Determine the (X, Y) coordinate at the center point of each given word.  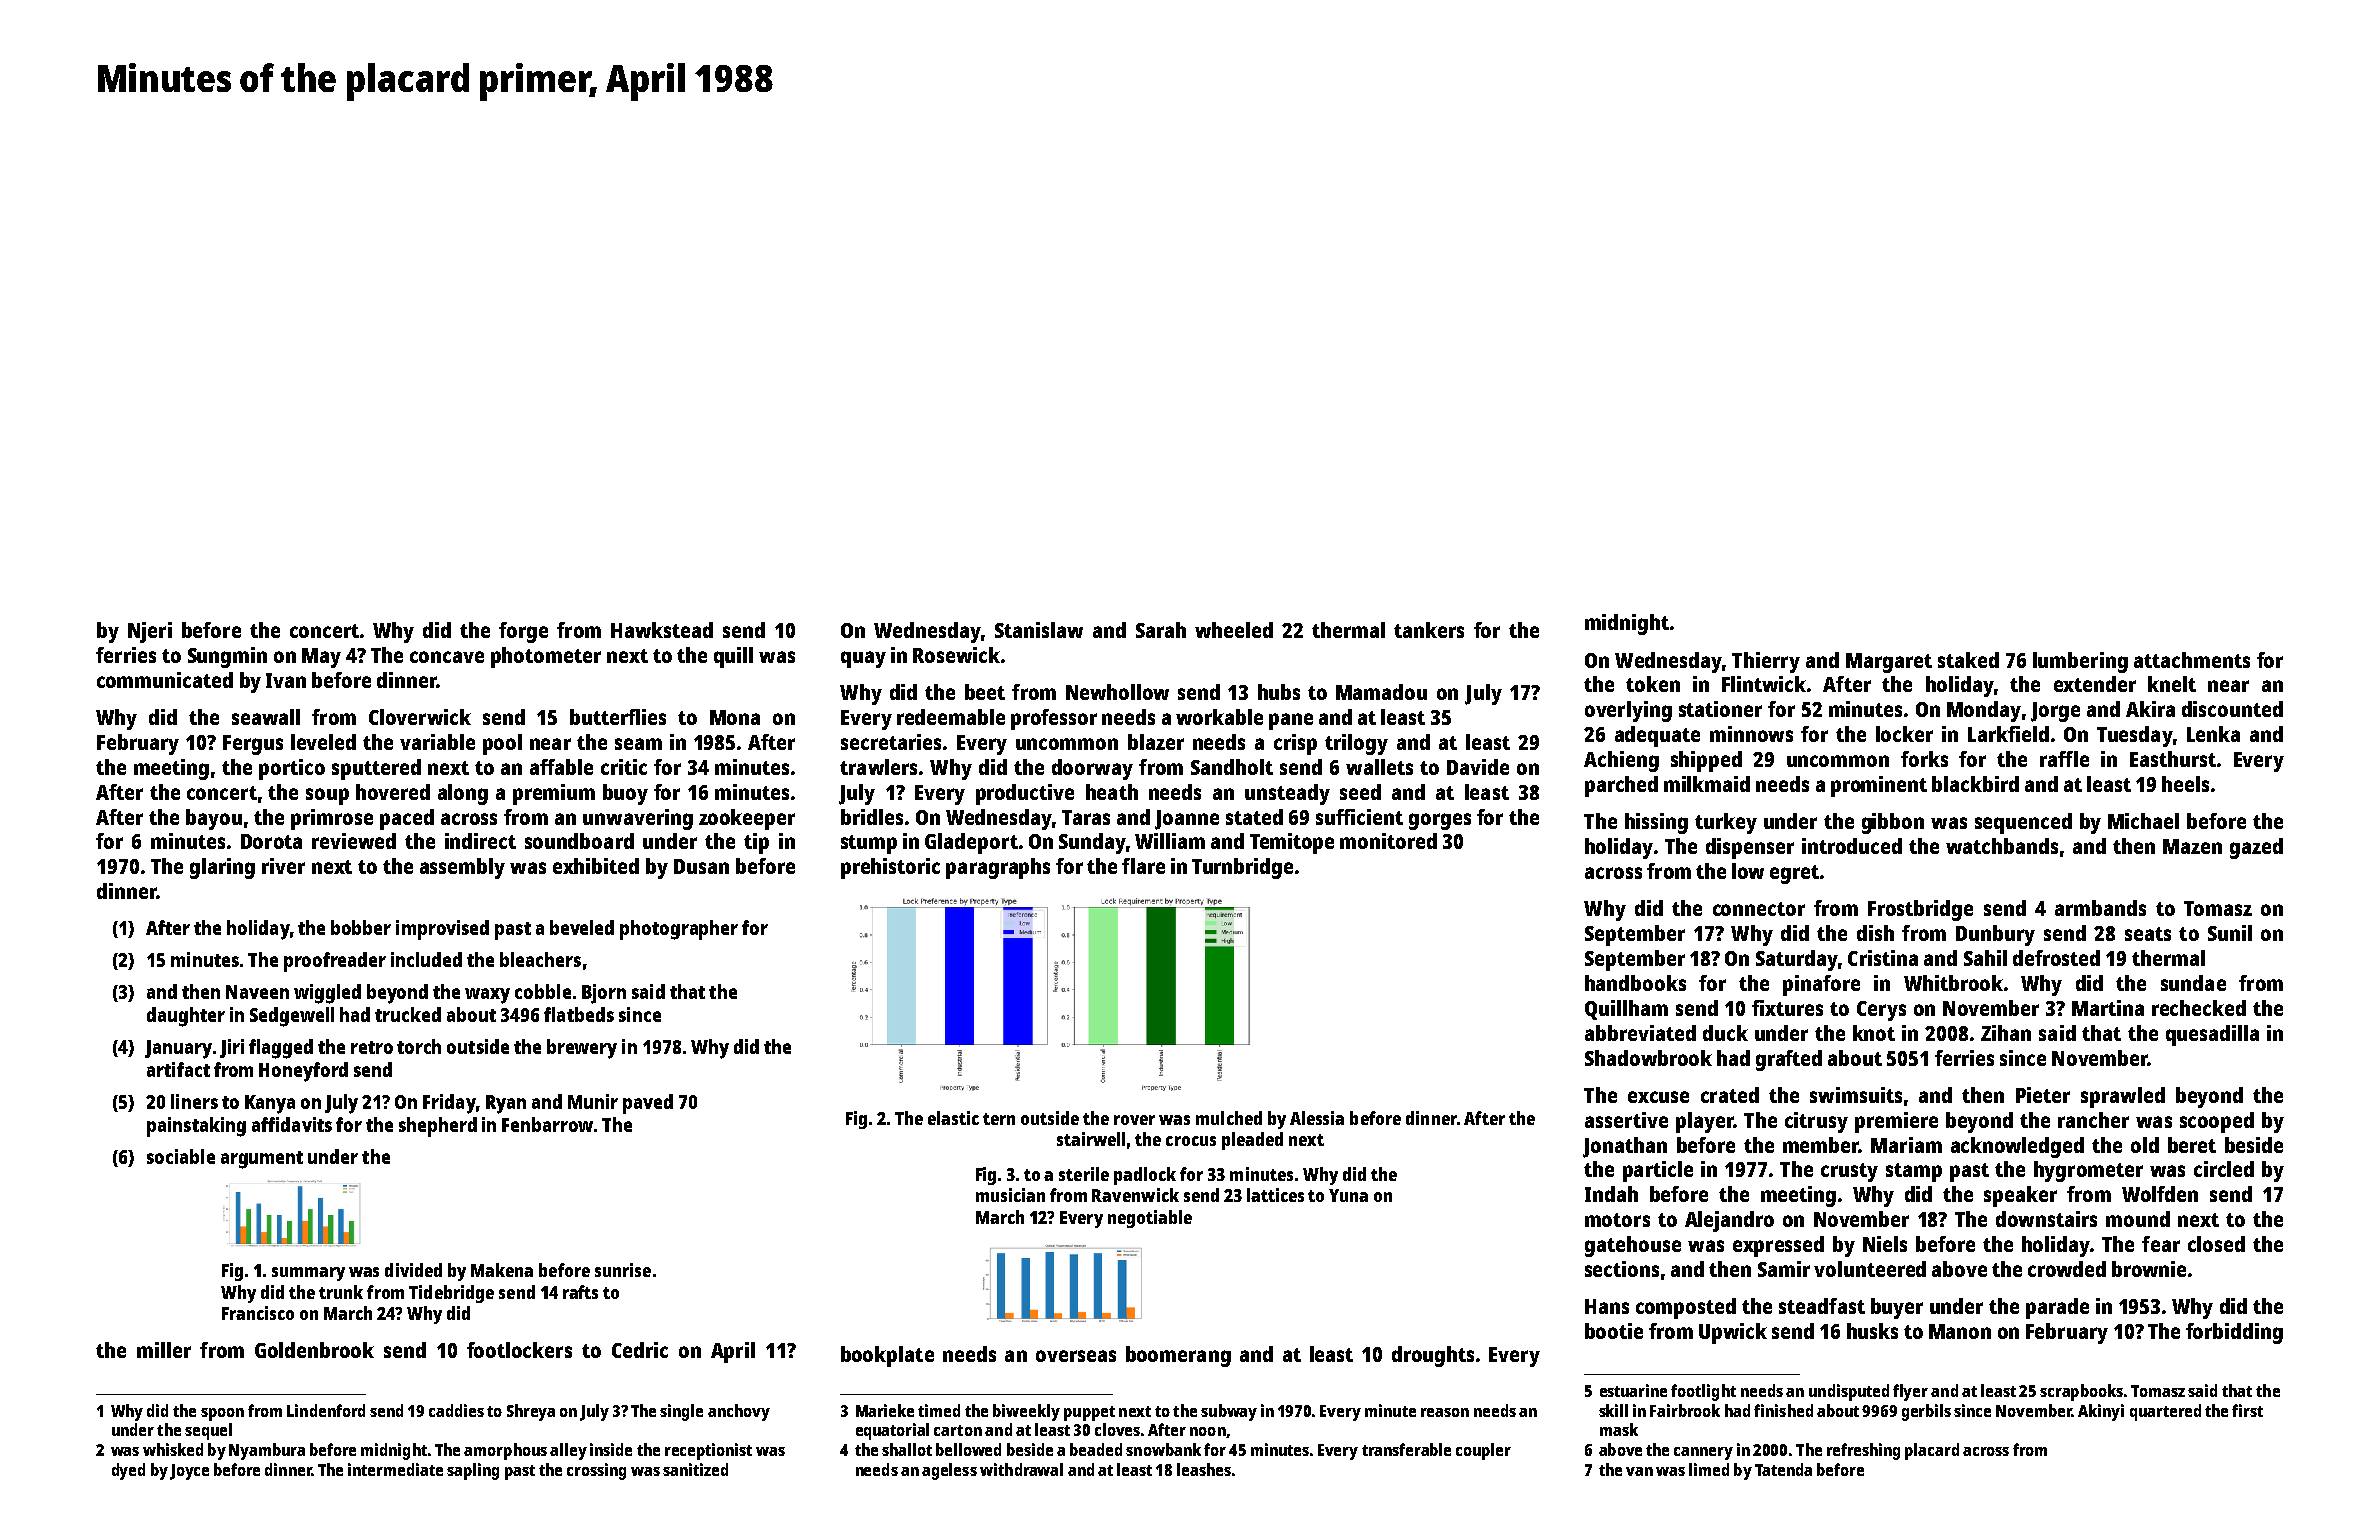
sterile (1084, 1174)
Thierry (1766, 662)
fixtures (1787, 1008)
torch (419, 1046)
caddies (456, 1410)
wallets (1379, 767)
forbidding (2234, 1333)
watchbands (2002, 846)
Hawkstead (662, 630)
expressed (1778, 1246)
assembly (462, 868)
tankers (1429, 630)
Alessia (1317, 1118)
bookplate (887, 1356)
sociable (181, 1156)
